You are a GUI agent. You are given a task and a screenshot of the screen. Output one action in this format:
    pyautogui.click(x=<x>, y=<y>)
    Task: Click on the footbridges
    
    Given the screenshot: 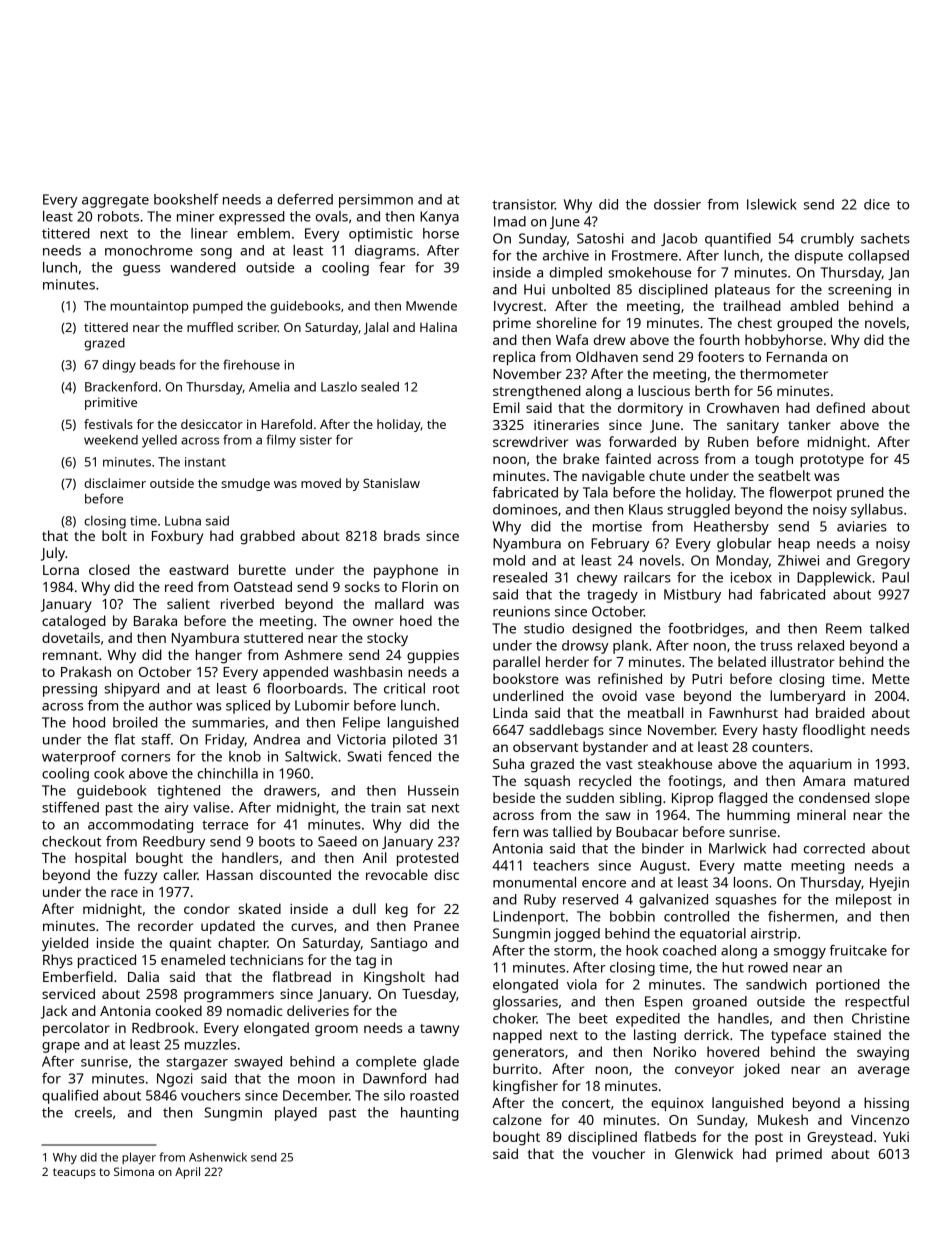 What is the action you would take?
    pyautogui.click(x=706, y=630)
